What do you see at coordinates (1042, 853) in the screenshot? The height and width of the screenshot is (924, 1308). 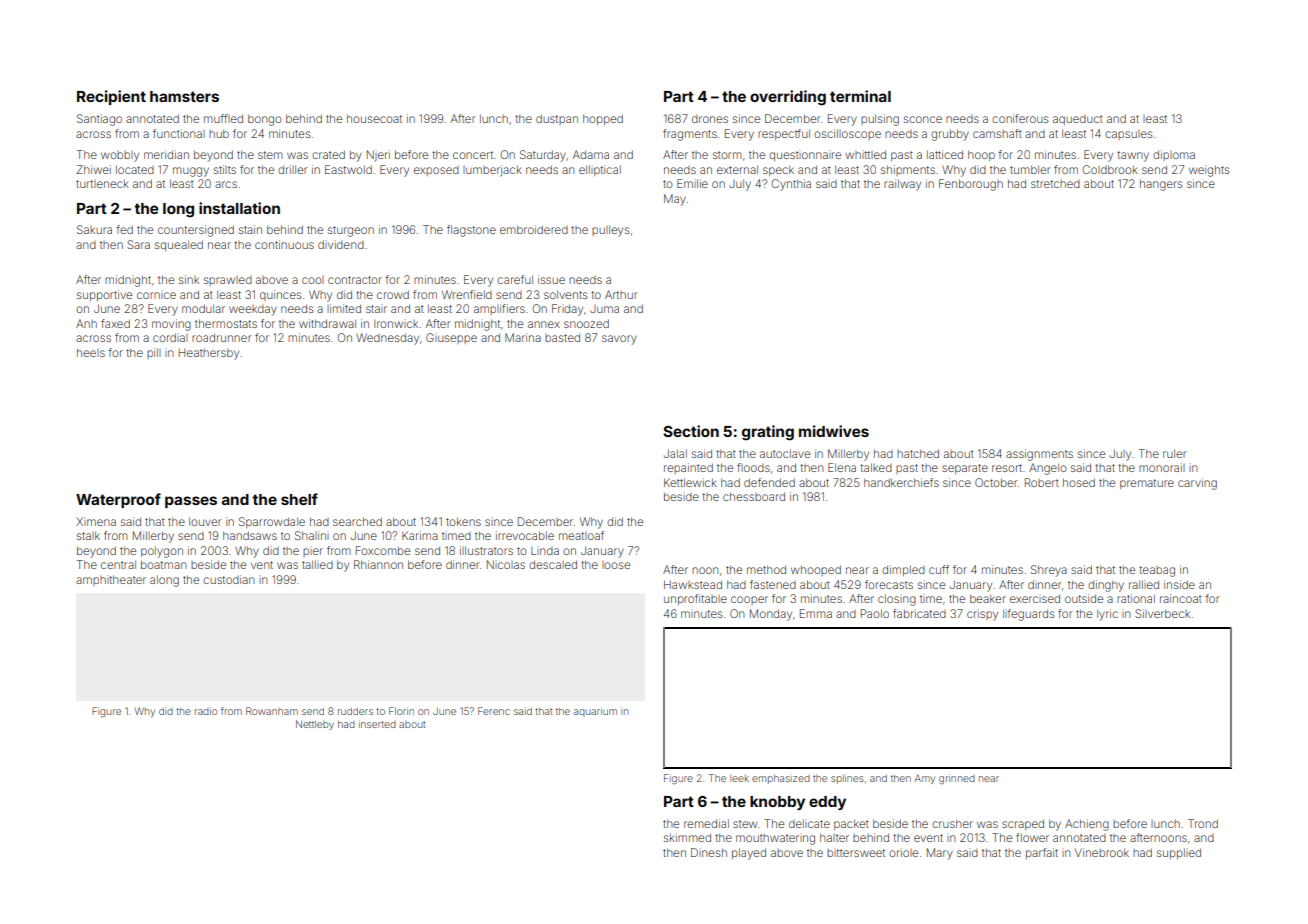 I see `parfait` at bounding box center [1042, 853].
